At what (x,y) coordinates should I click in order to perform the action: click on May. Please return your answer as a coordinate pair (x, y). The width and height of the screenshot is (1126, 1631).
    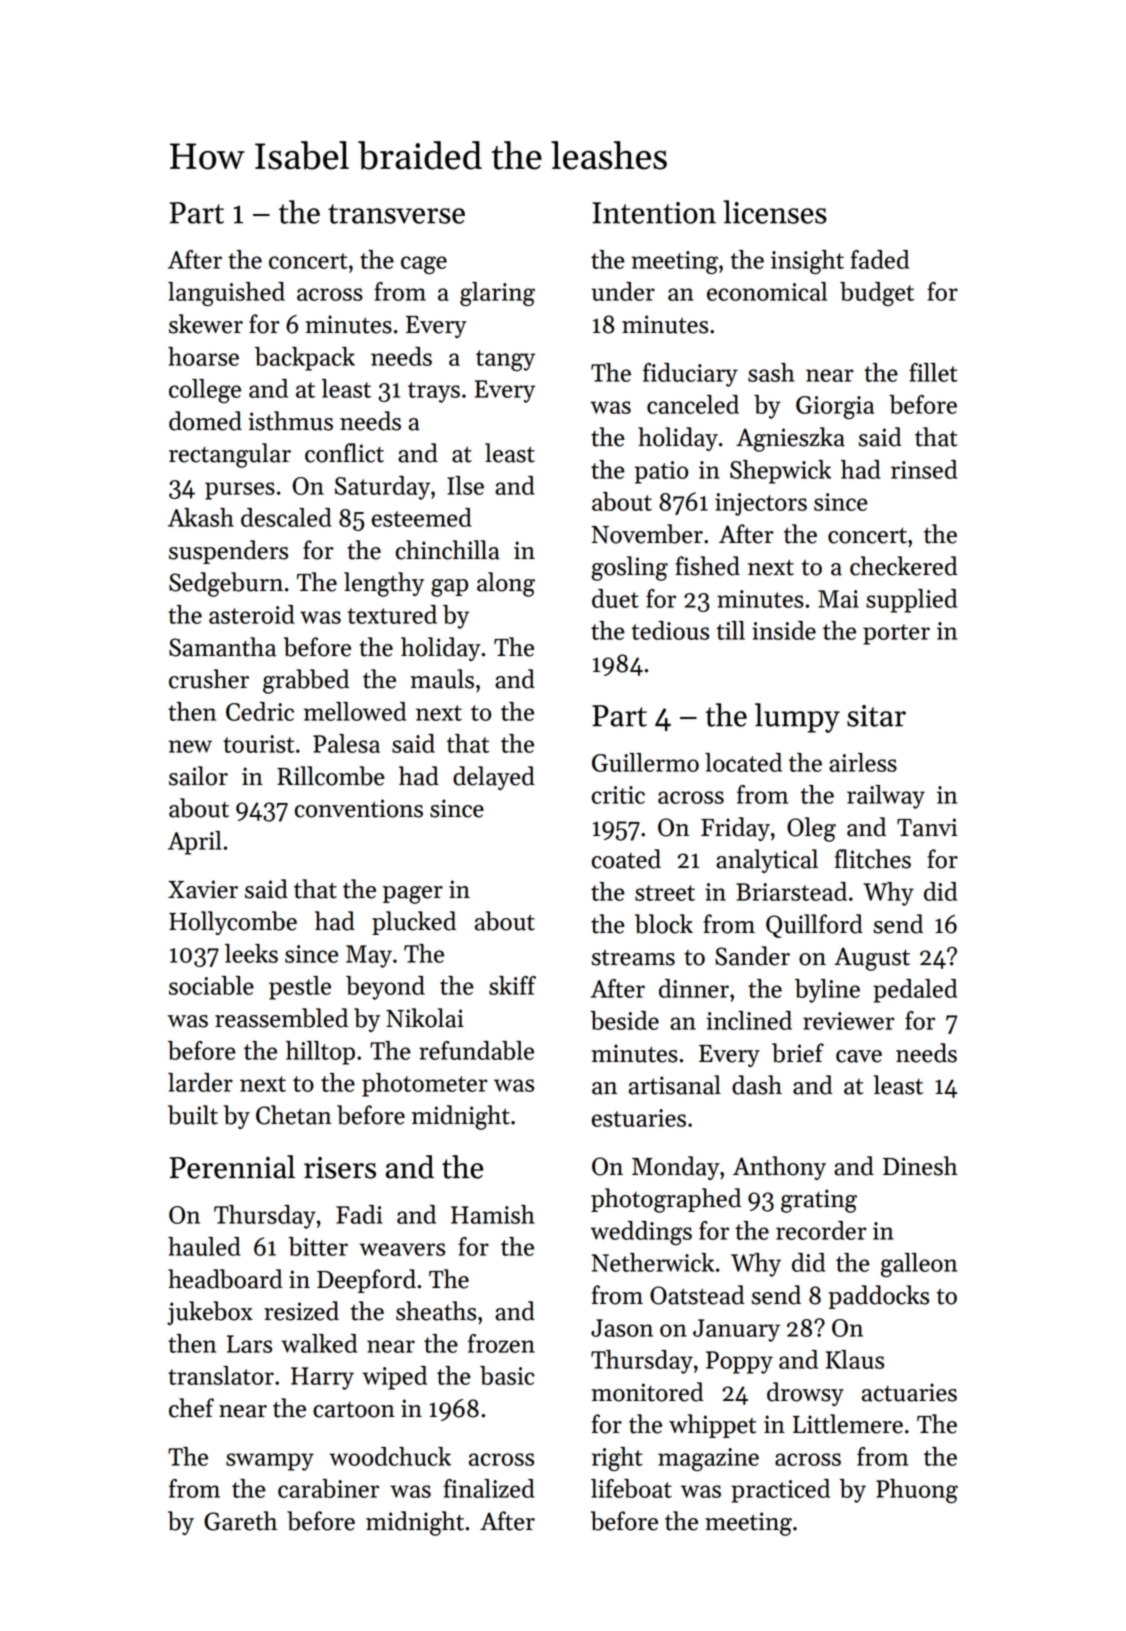
    Looking at the image, I should click on (369, 956).
